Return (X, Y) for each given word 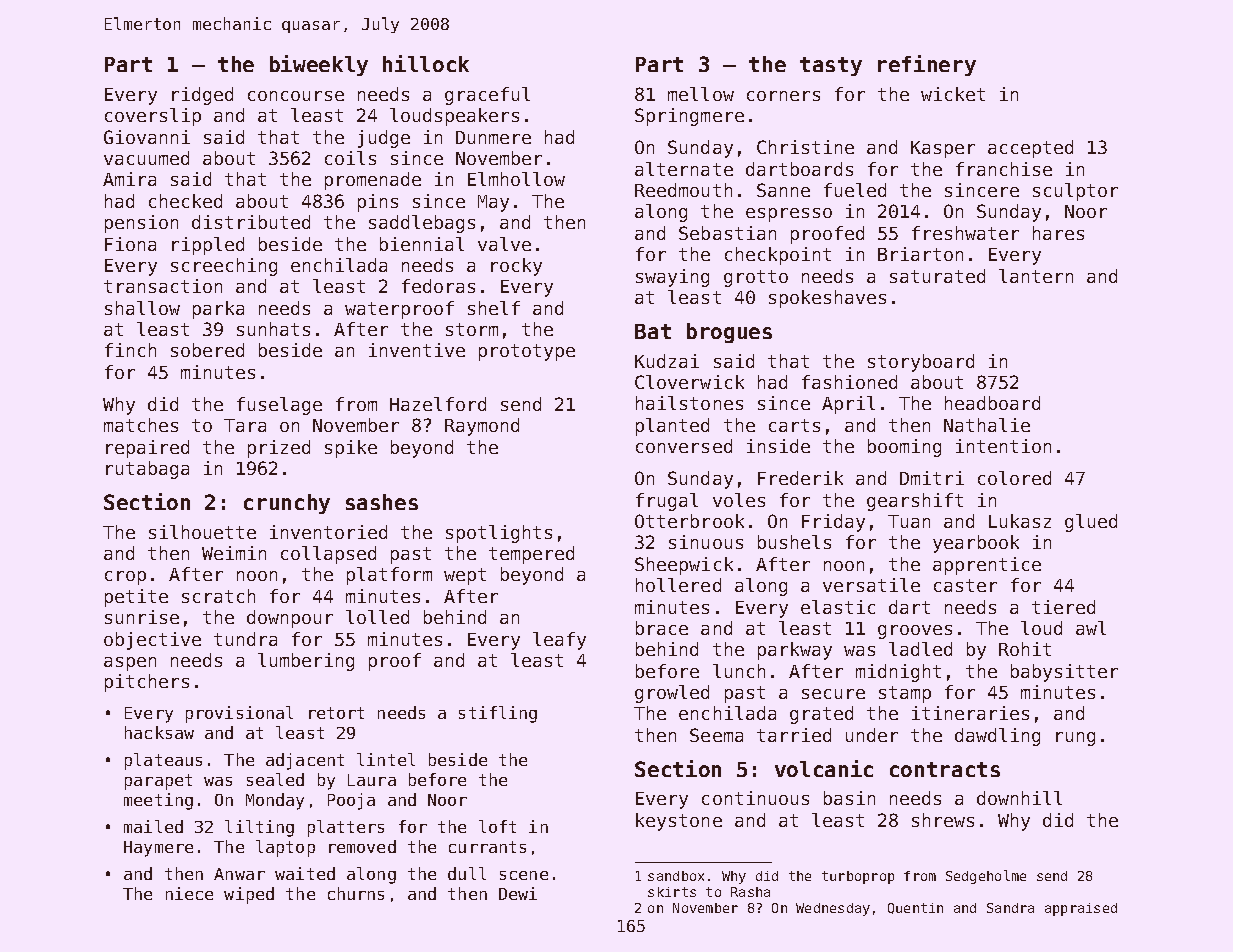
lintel (386, 759)
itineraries (970, 713)
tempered (531, 555)
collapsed (328, 555)
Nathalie (987, 425)
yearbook (976, 544)
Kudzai (667, 361)
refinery (927, 65)
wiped (249, 895)
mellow (701, 94)
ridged (202, 96)
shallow (142, 308)
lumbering (306, 662)
